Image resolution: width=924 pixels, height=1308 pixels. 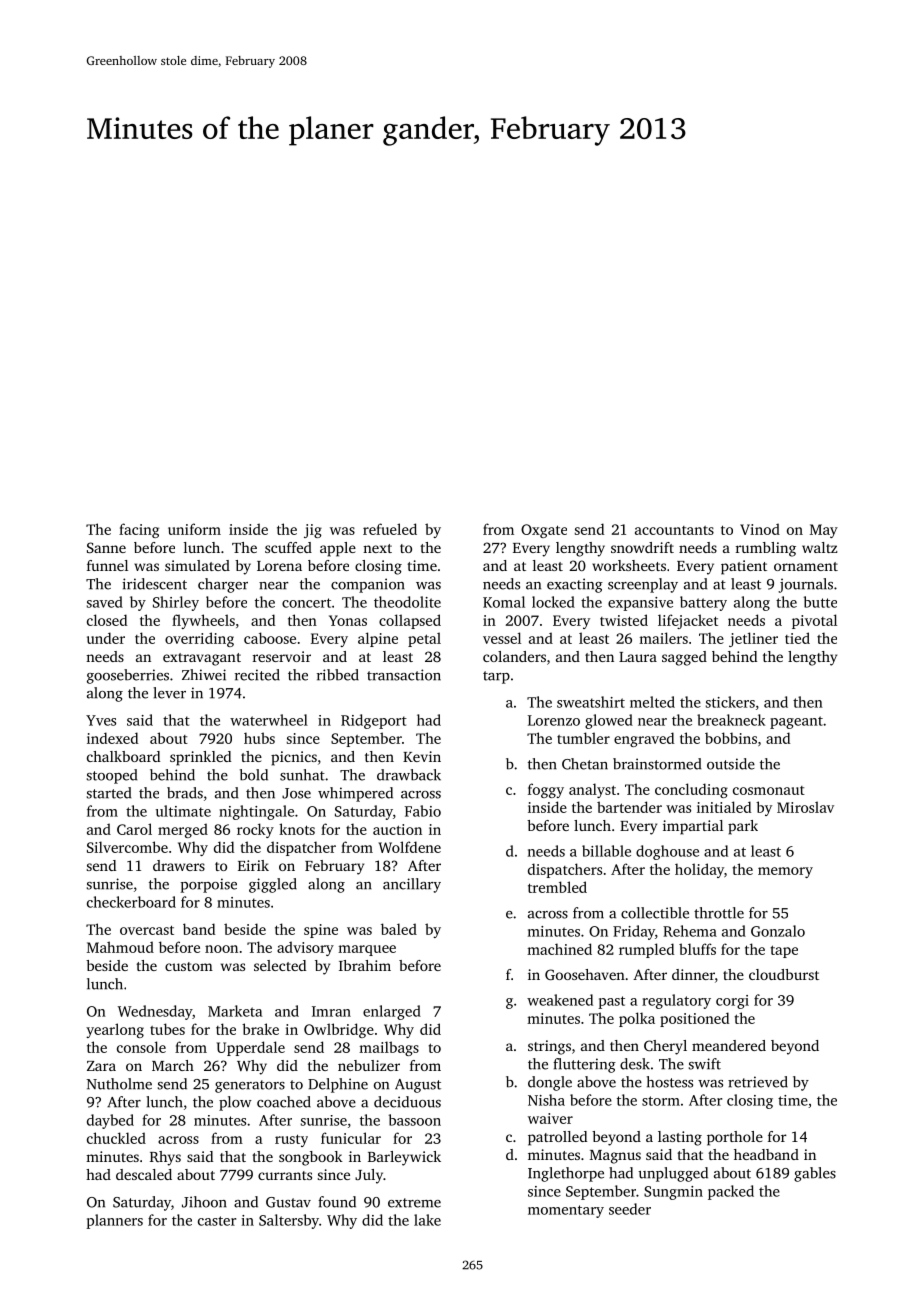 I want to click on accountants, so click(x=674, y=530).
